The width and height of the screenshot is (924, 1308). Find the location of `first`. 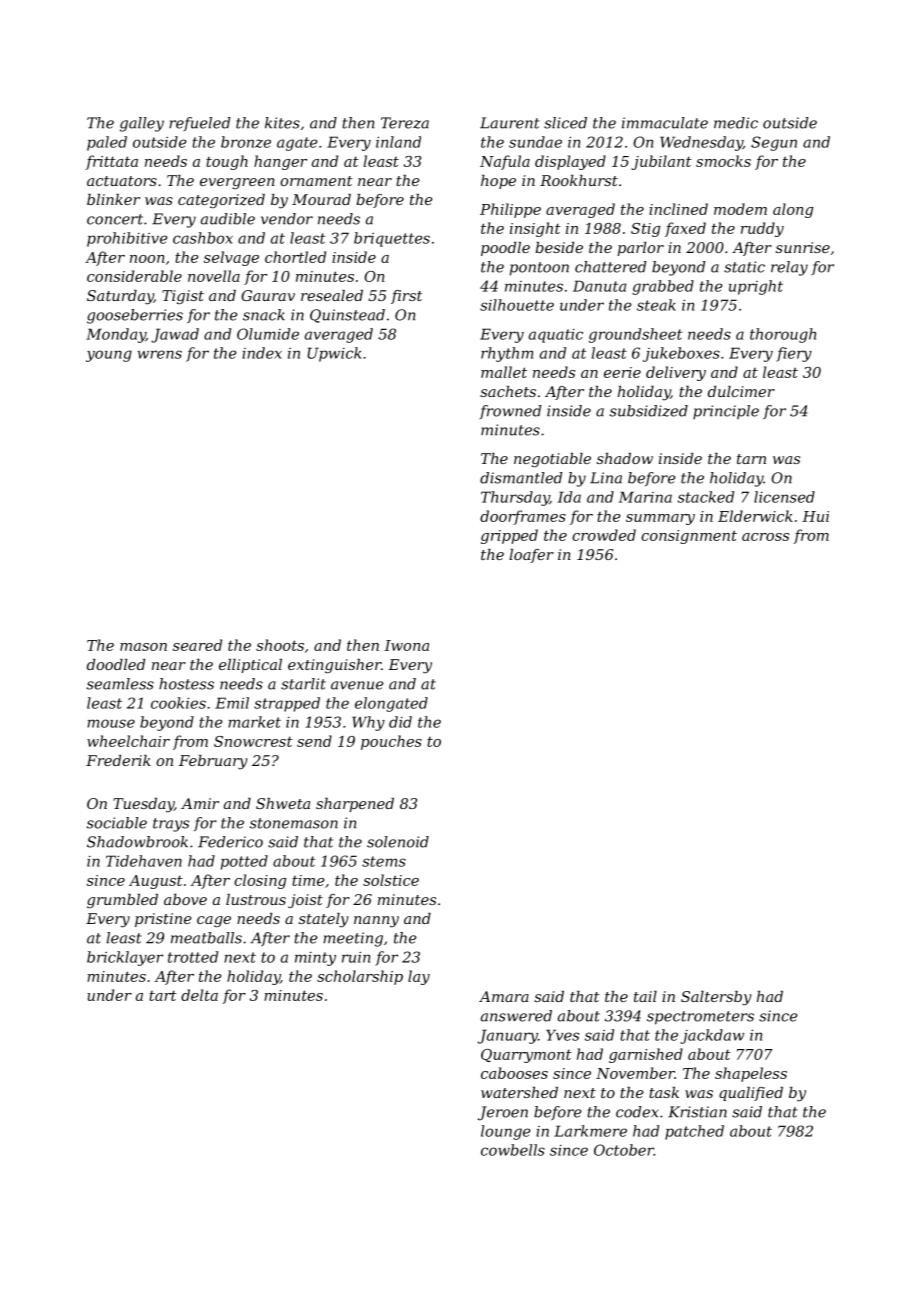

first is located at coordinates (406, 297).
